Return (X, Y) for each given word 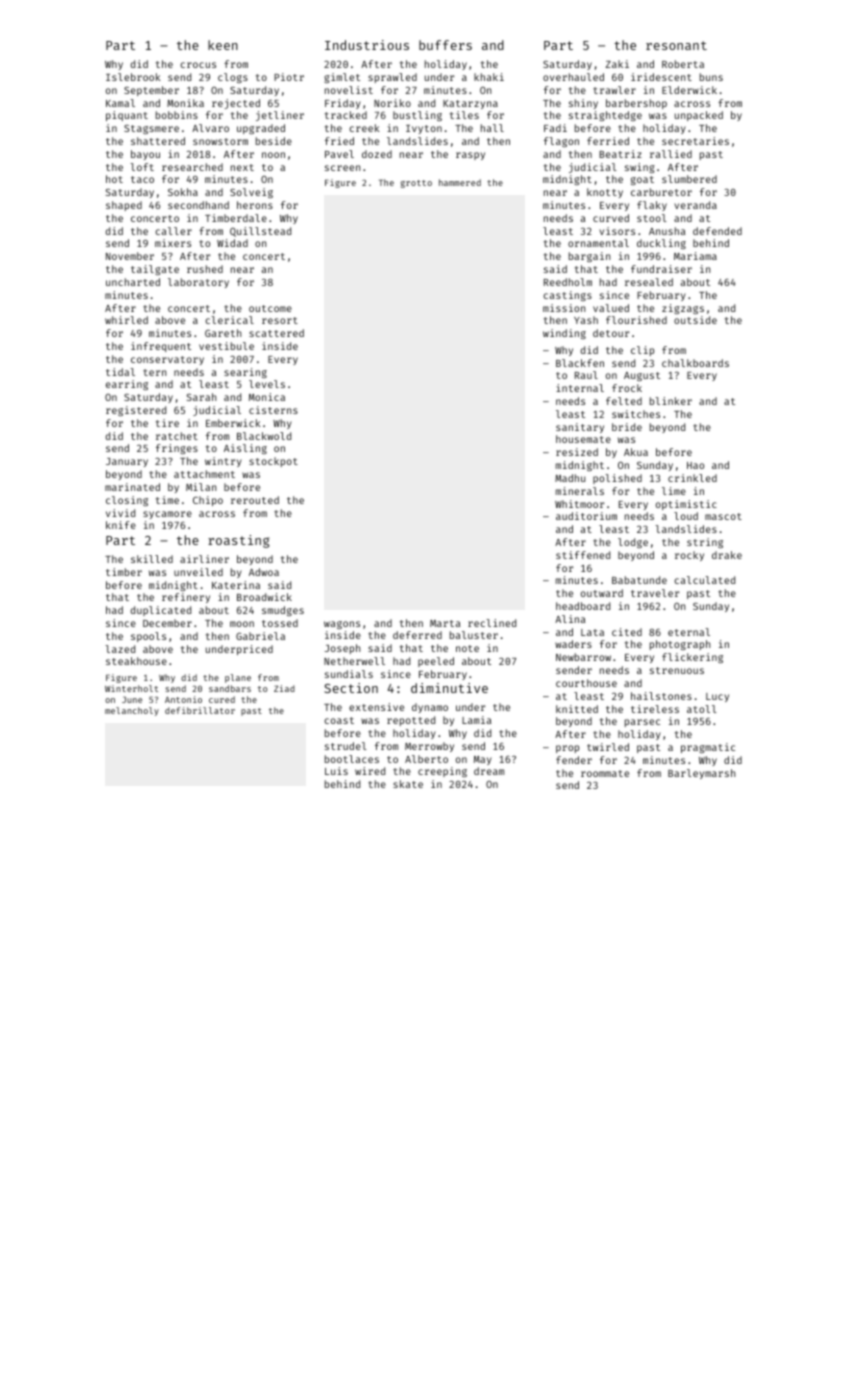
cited (627, 632)
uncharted (133, 282)
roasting (239, 541)
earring (127, 385)
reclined (492, 623)
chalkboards (695, 363)
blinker (671, 401)
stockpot (273, 462)
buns (711, 77)
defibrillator (200, 710)
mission (564, 308)
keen (223, 45)
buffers (445, 45)
